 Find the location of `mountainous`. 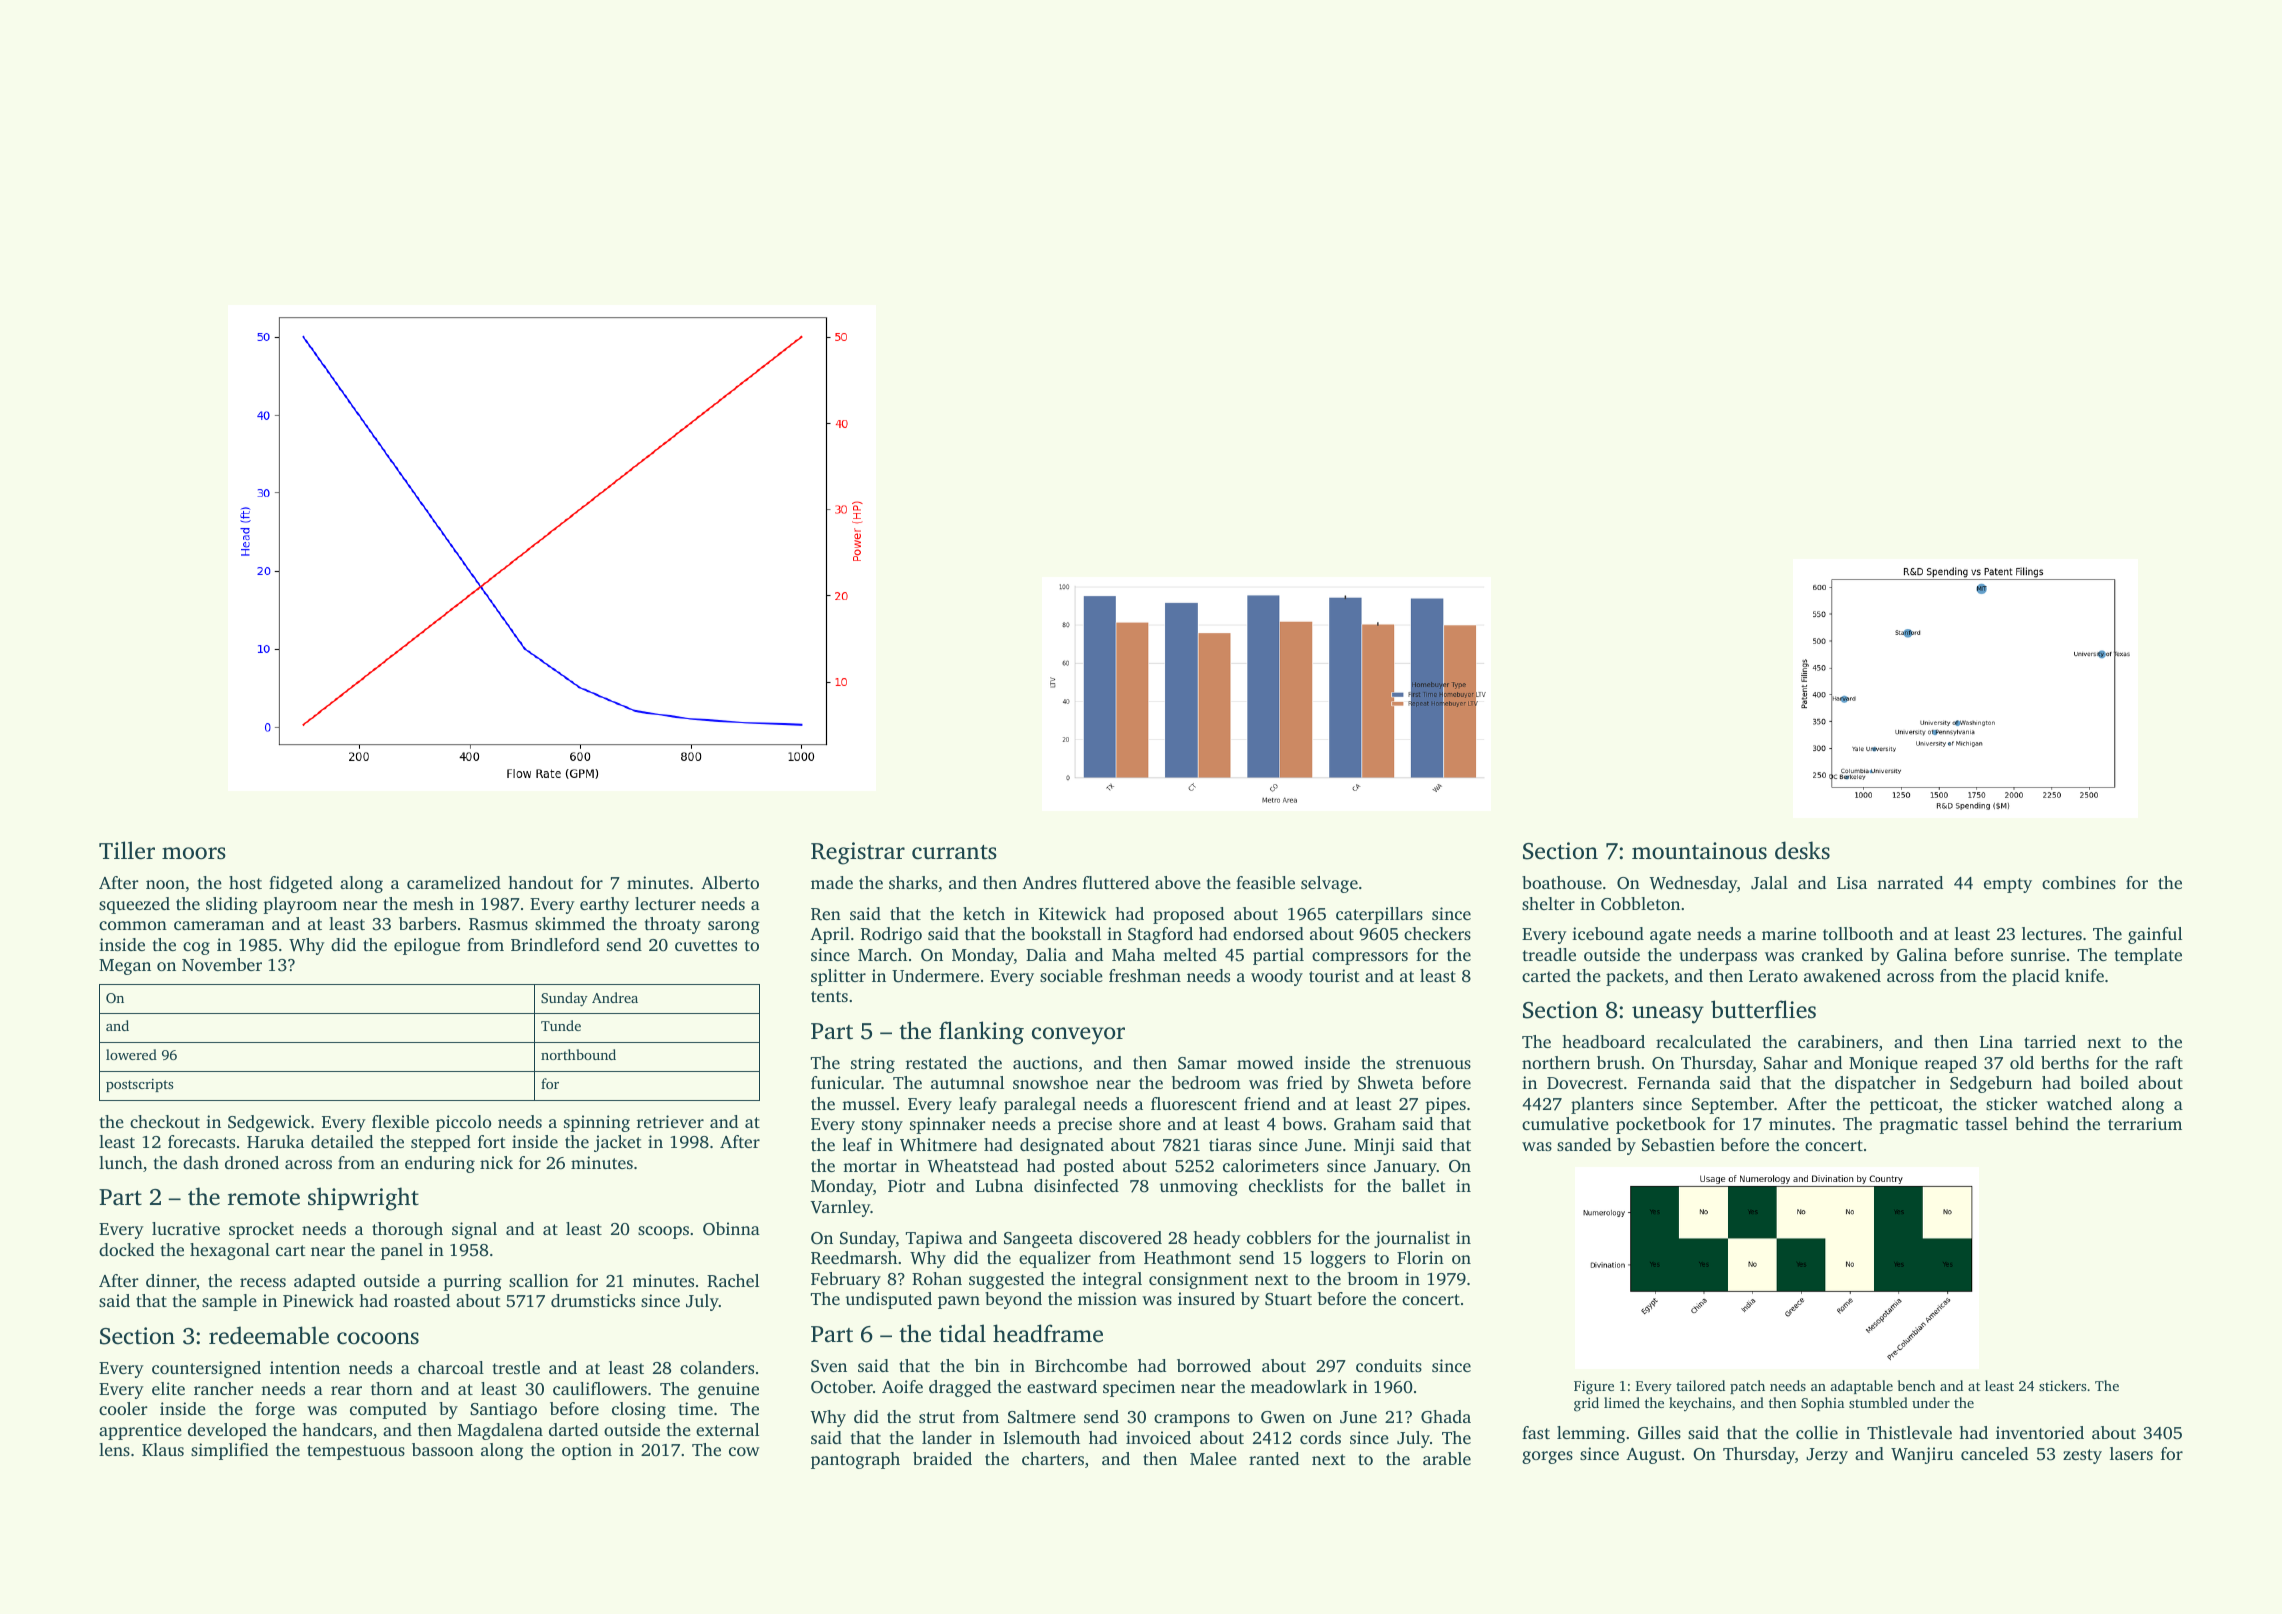

mountainous is located at coordinates (1699, 851).
